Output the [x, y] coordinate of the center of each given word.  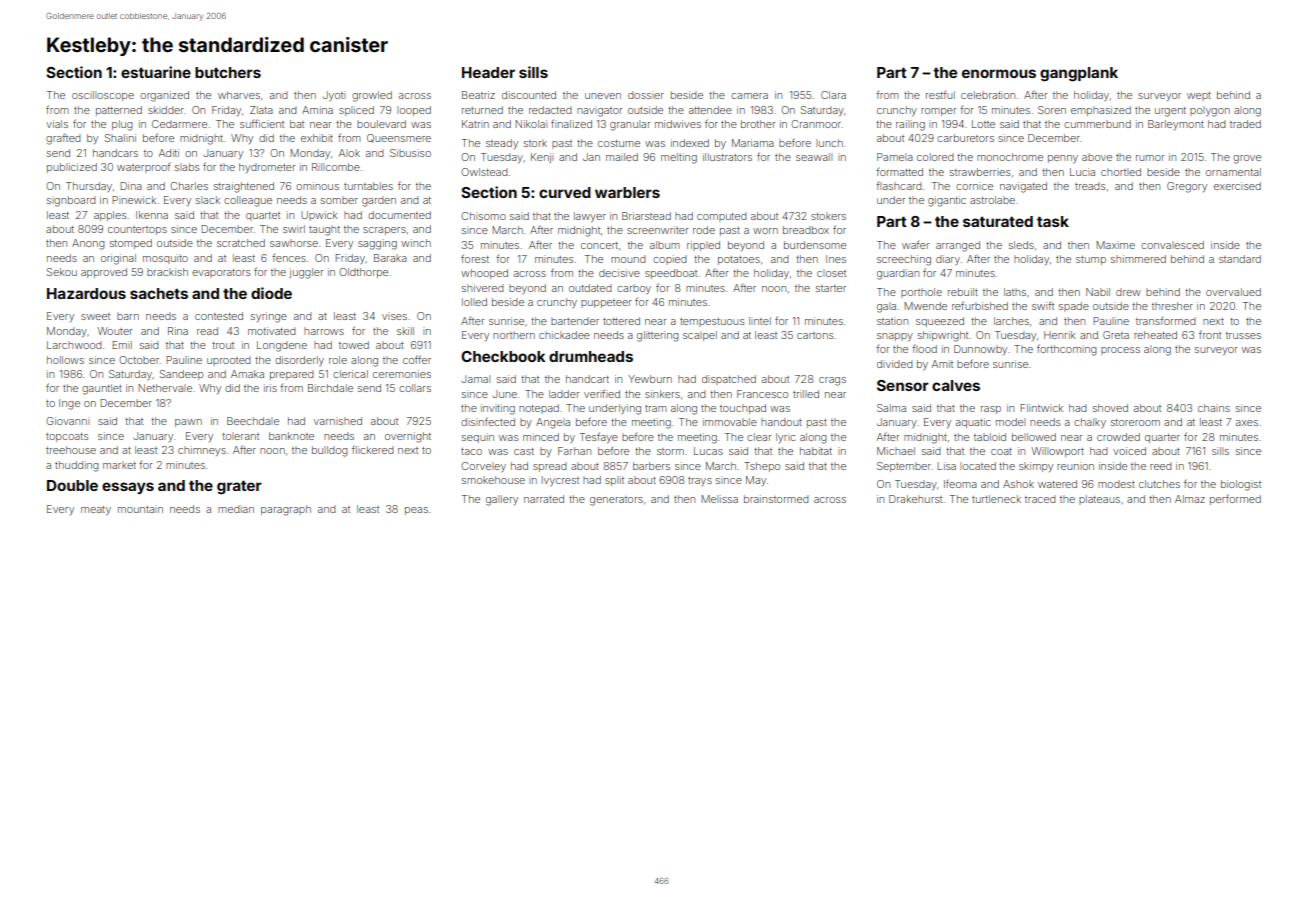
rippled [703, 246]
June [505, 394]
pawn [188, 423]
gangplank [1079, 74]
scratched [241, 243]
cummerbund [1097, 124]
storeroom [1135, 422]
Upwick [319, 216]
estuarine [156, 72]
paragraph [286, 510]
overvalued [1233, 292]
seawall [814, 157]
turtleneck [996, 499]
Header [488, 72]
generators [616, 501]
